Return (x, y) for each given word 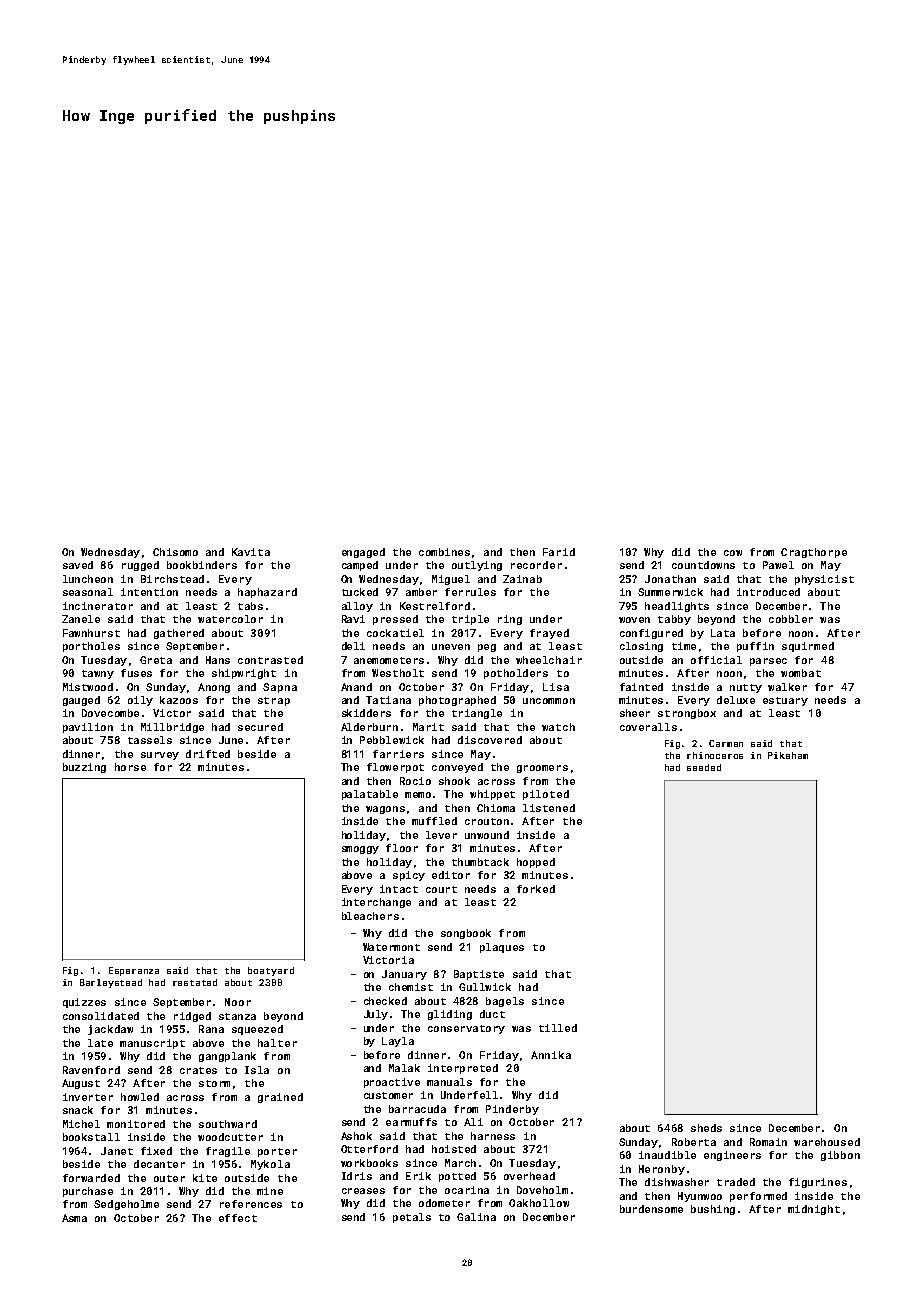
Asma (74, 1218)
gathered (179, 634)
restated (195, 982)
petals (412, 1218)
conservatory (466, 1029)
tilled (558, 1028)
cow (733, 553)
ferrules (470, 592)
